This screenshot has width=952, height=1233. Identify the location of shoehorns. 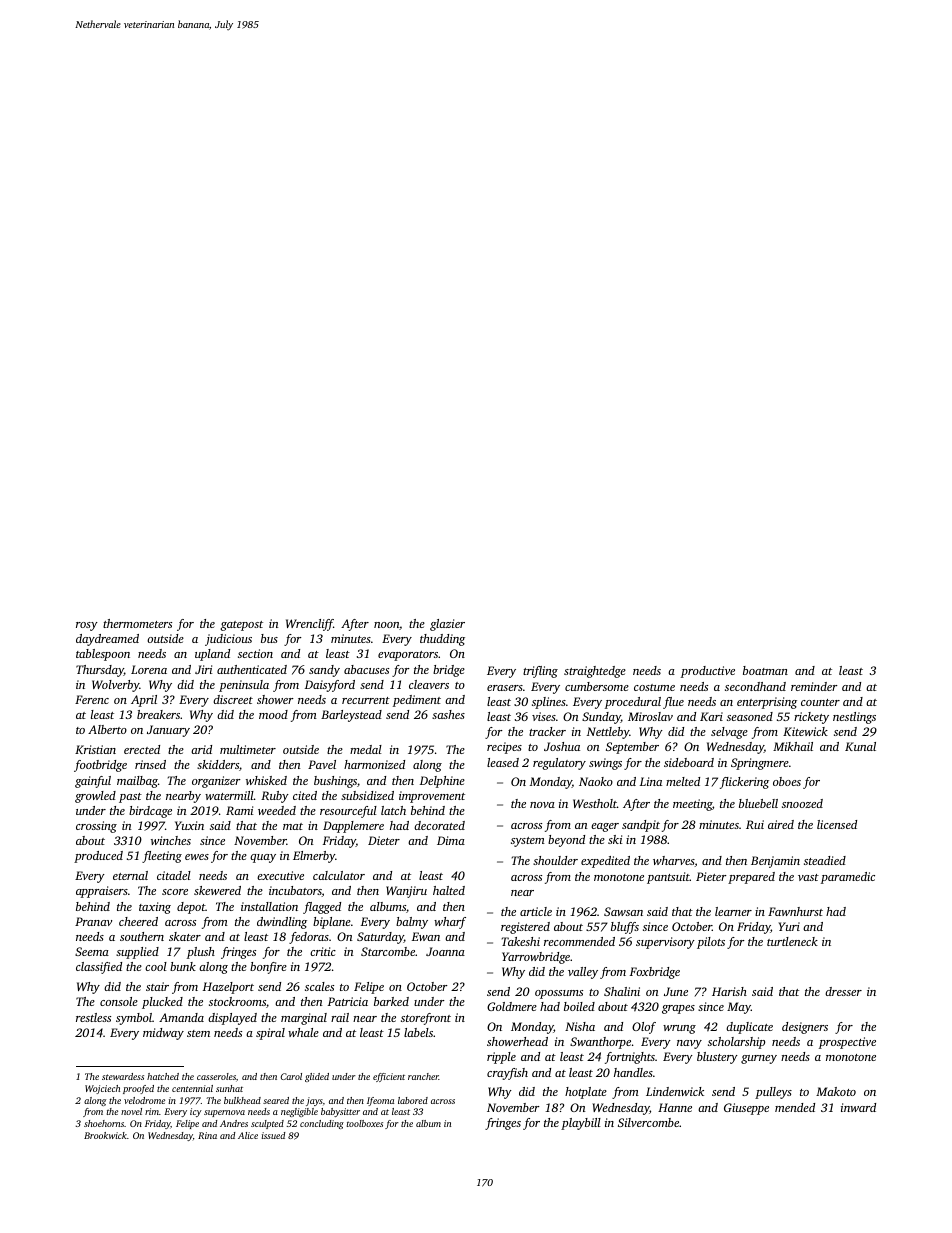
(104, 1123).
